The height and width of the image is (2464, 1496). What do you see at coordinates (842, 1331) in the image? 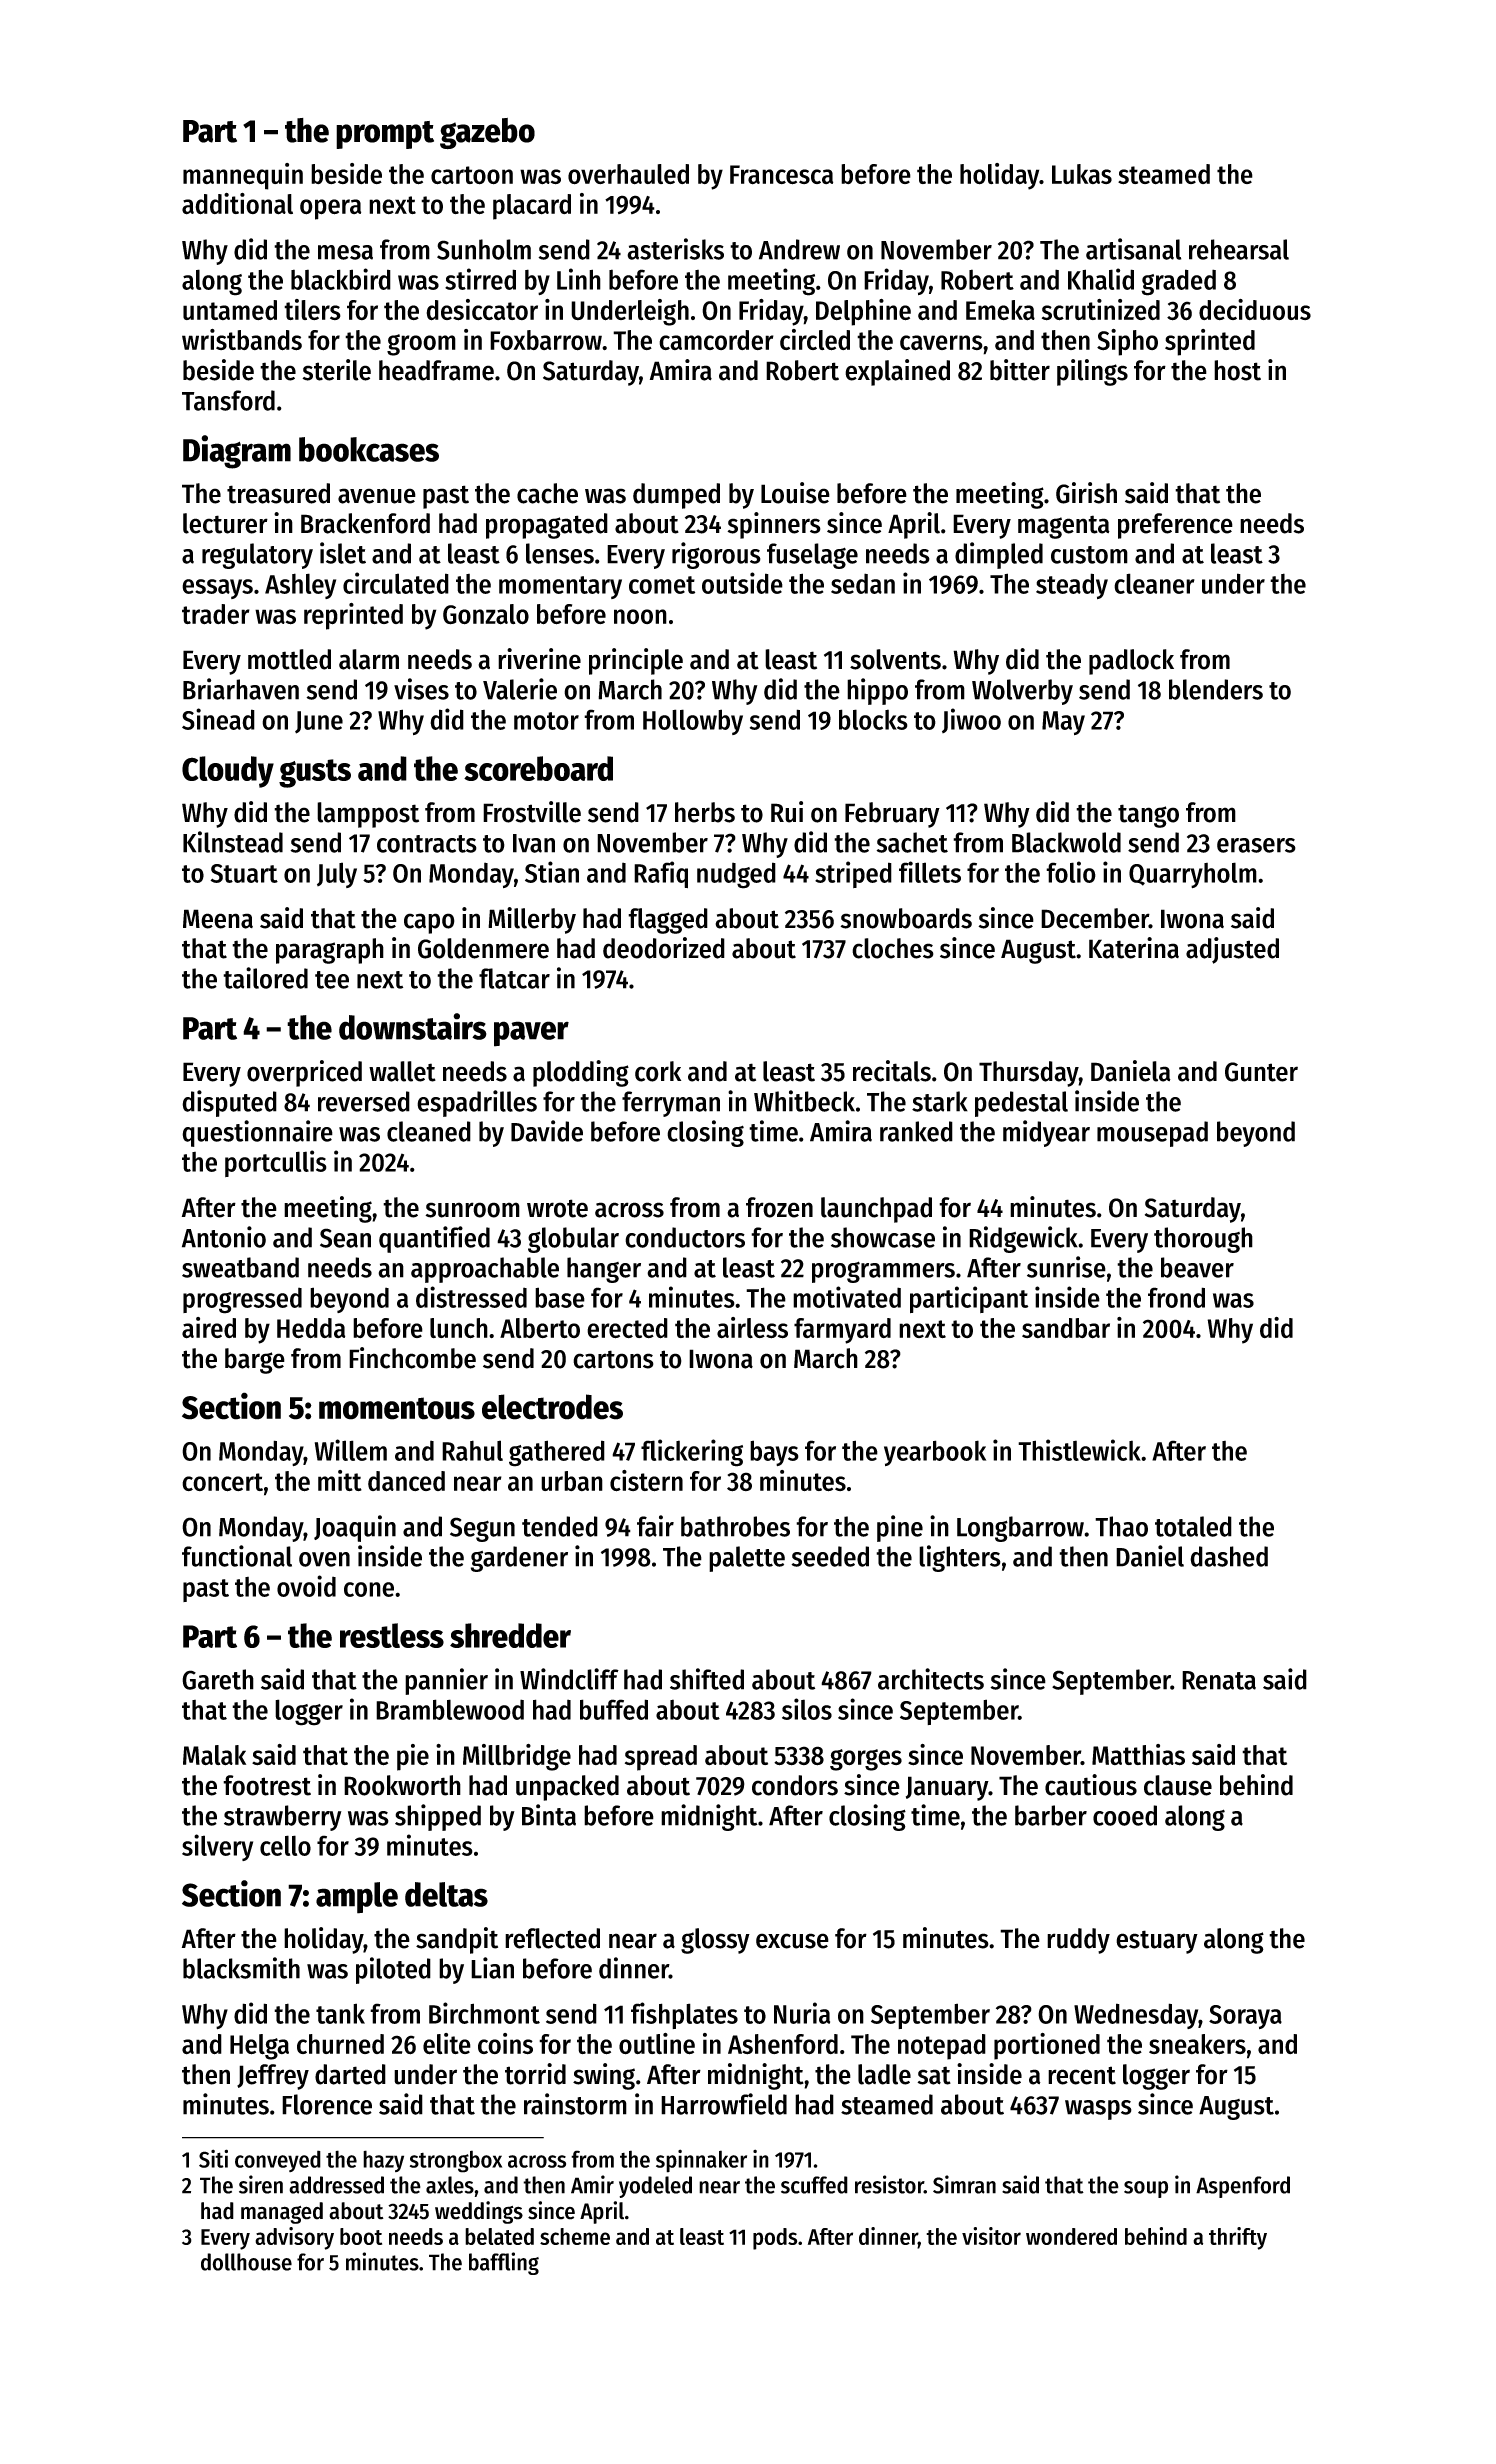
I see `farmyard` at bounding box center [842, 1331].
